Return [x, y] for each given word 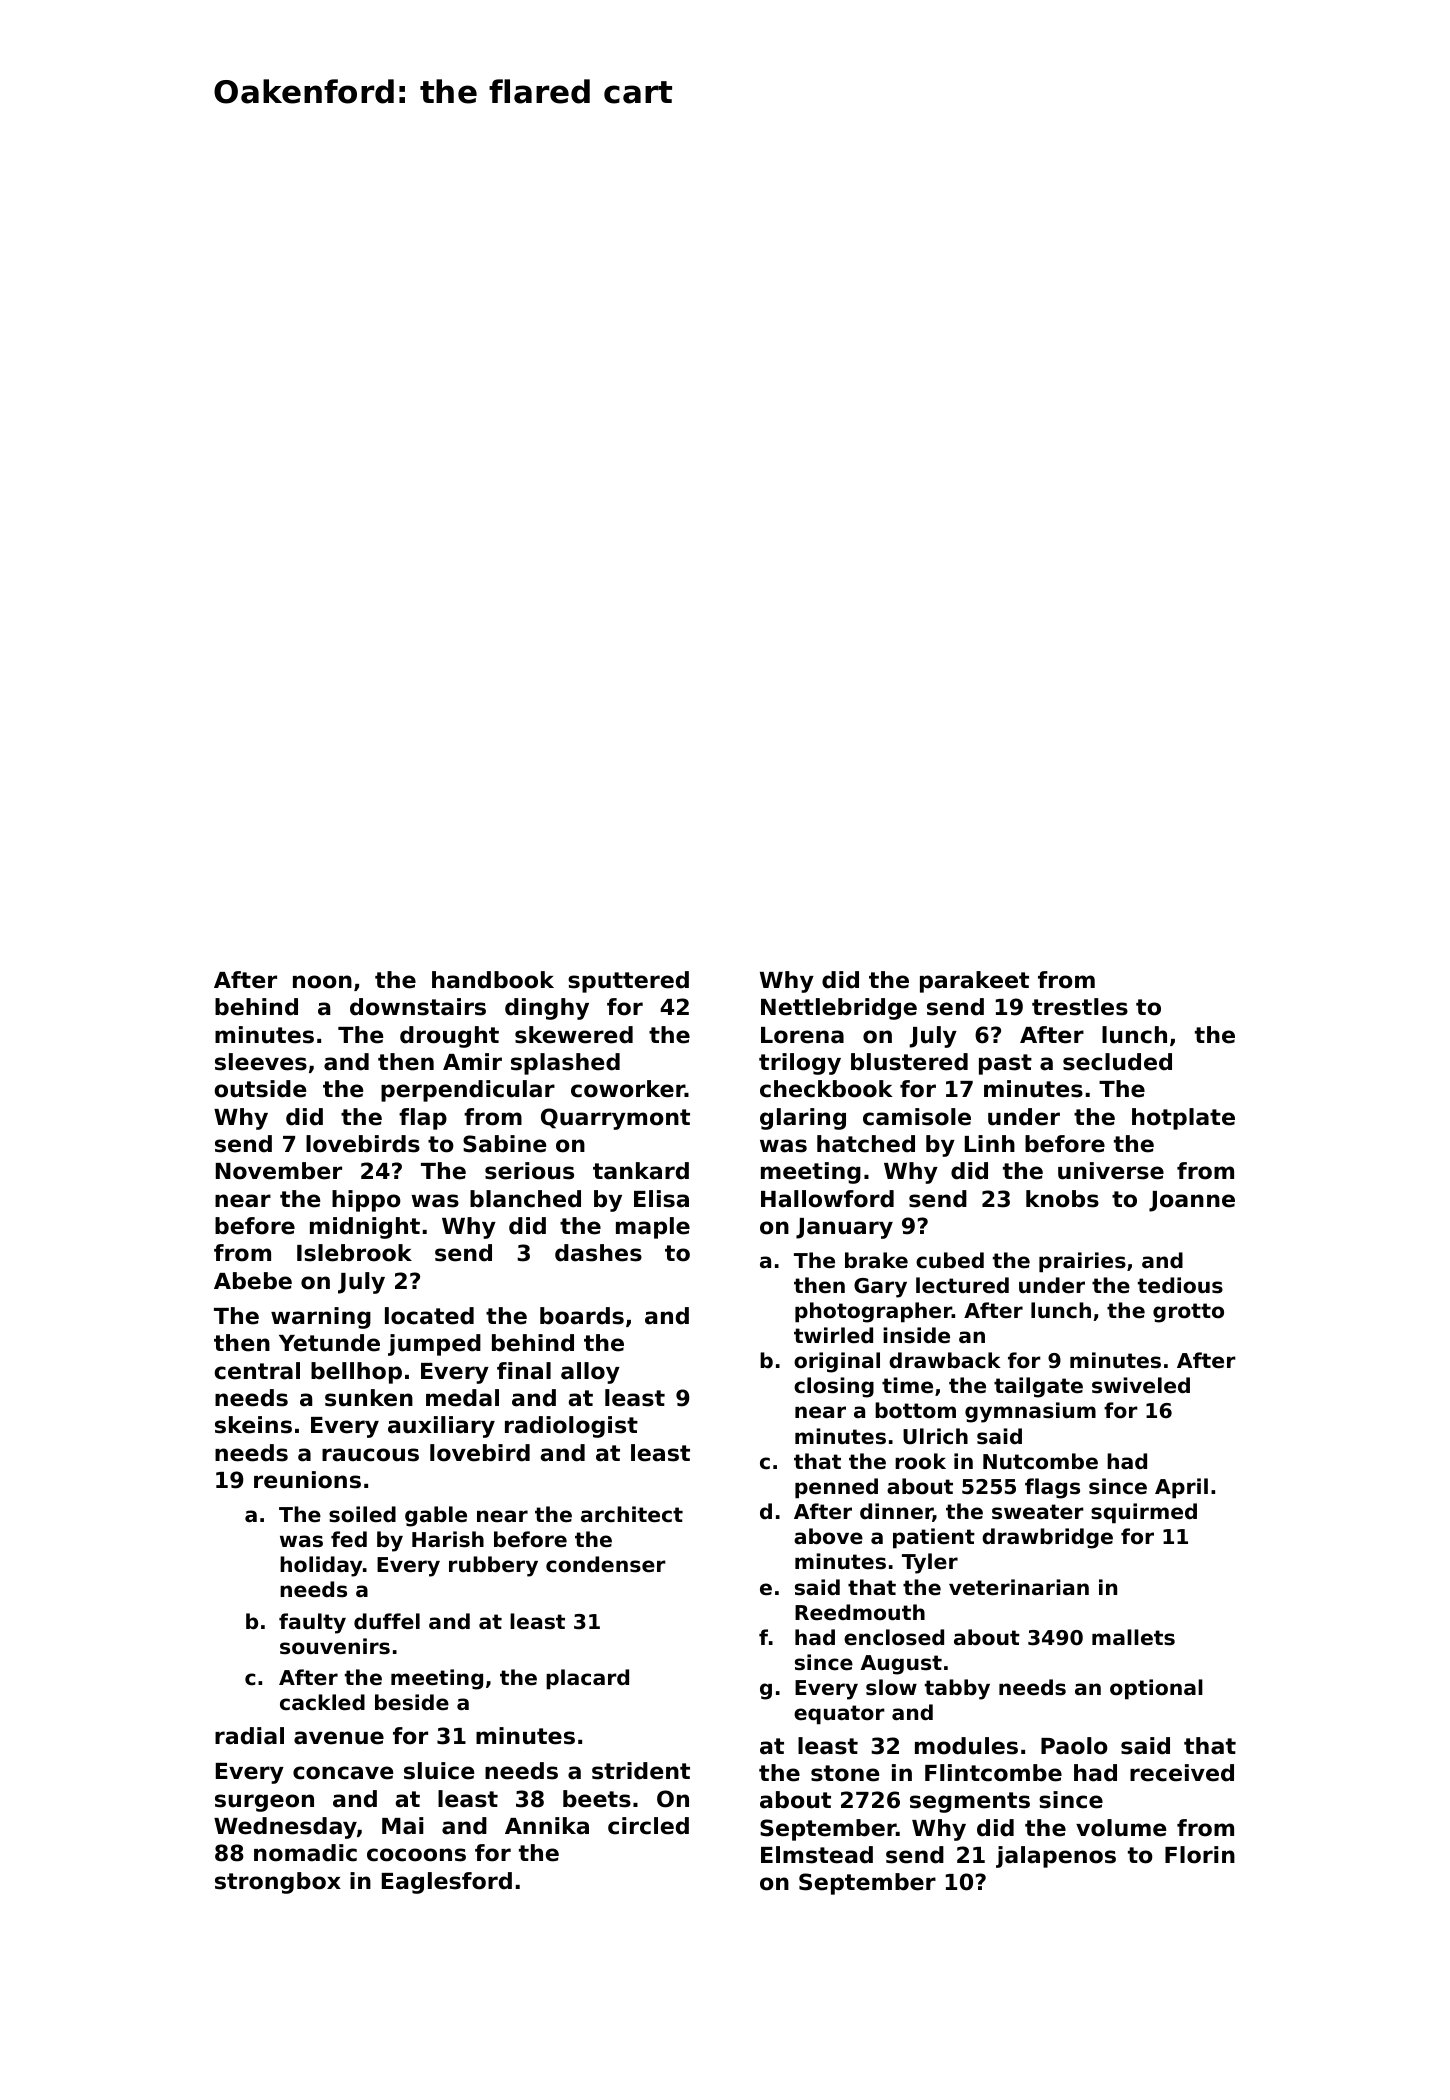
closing [834, 1387]
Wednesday [285, 1828]
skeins [253, 1425]
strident [641, 1771]
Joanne [1192, 1201]
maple [653, 1228]
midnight [365, 1228]
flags [1052, 1488]
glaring [803, 1119]
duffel [387, 1621]
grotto [1188, 1313]
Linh [990, 1143]
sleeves [261, 1062]
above [828, 1536]
